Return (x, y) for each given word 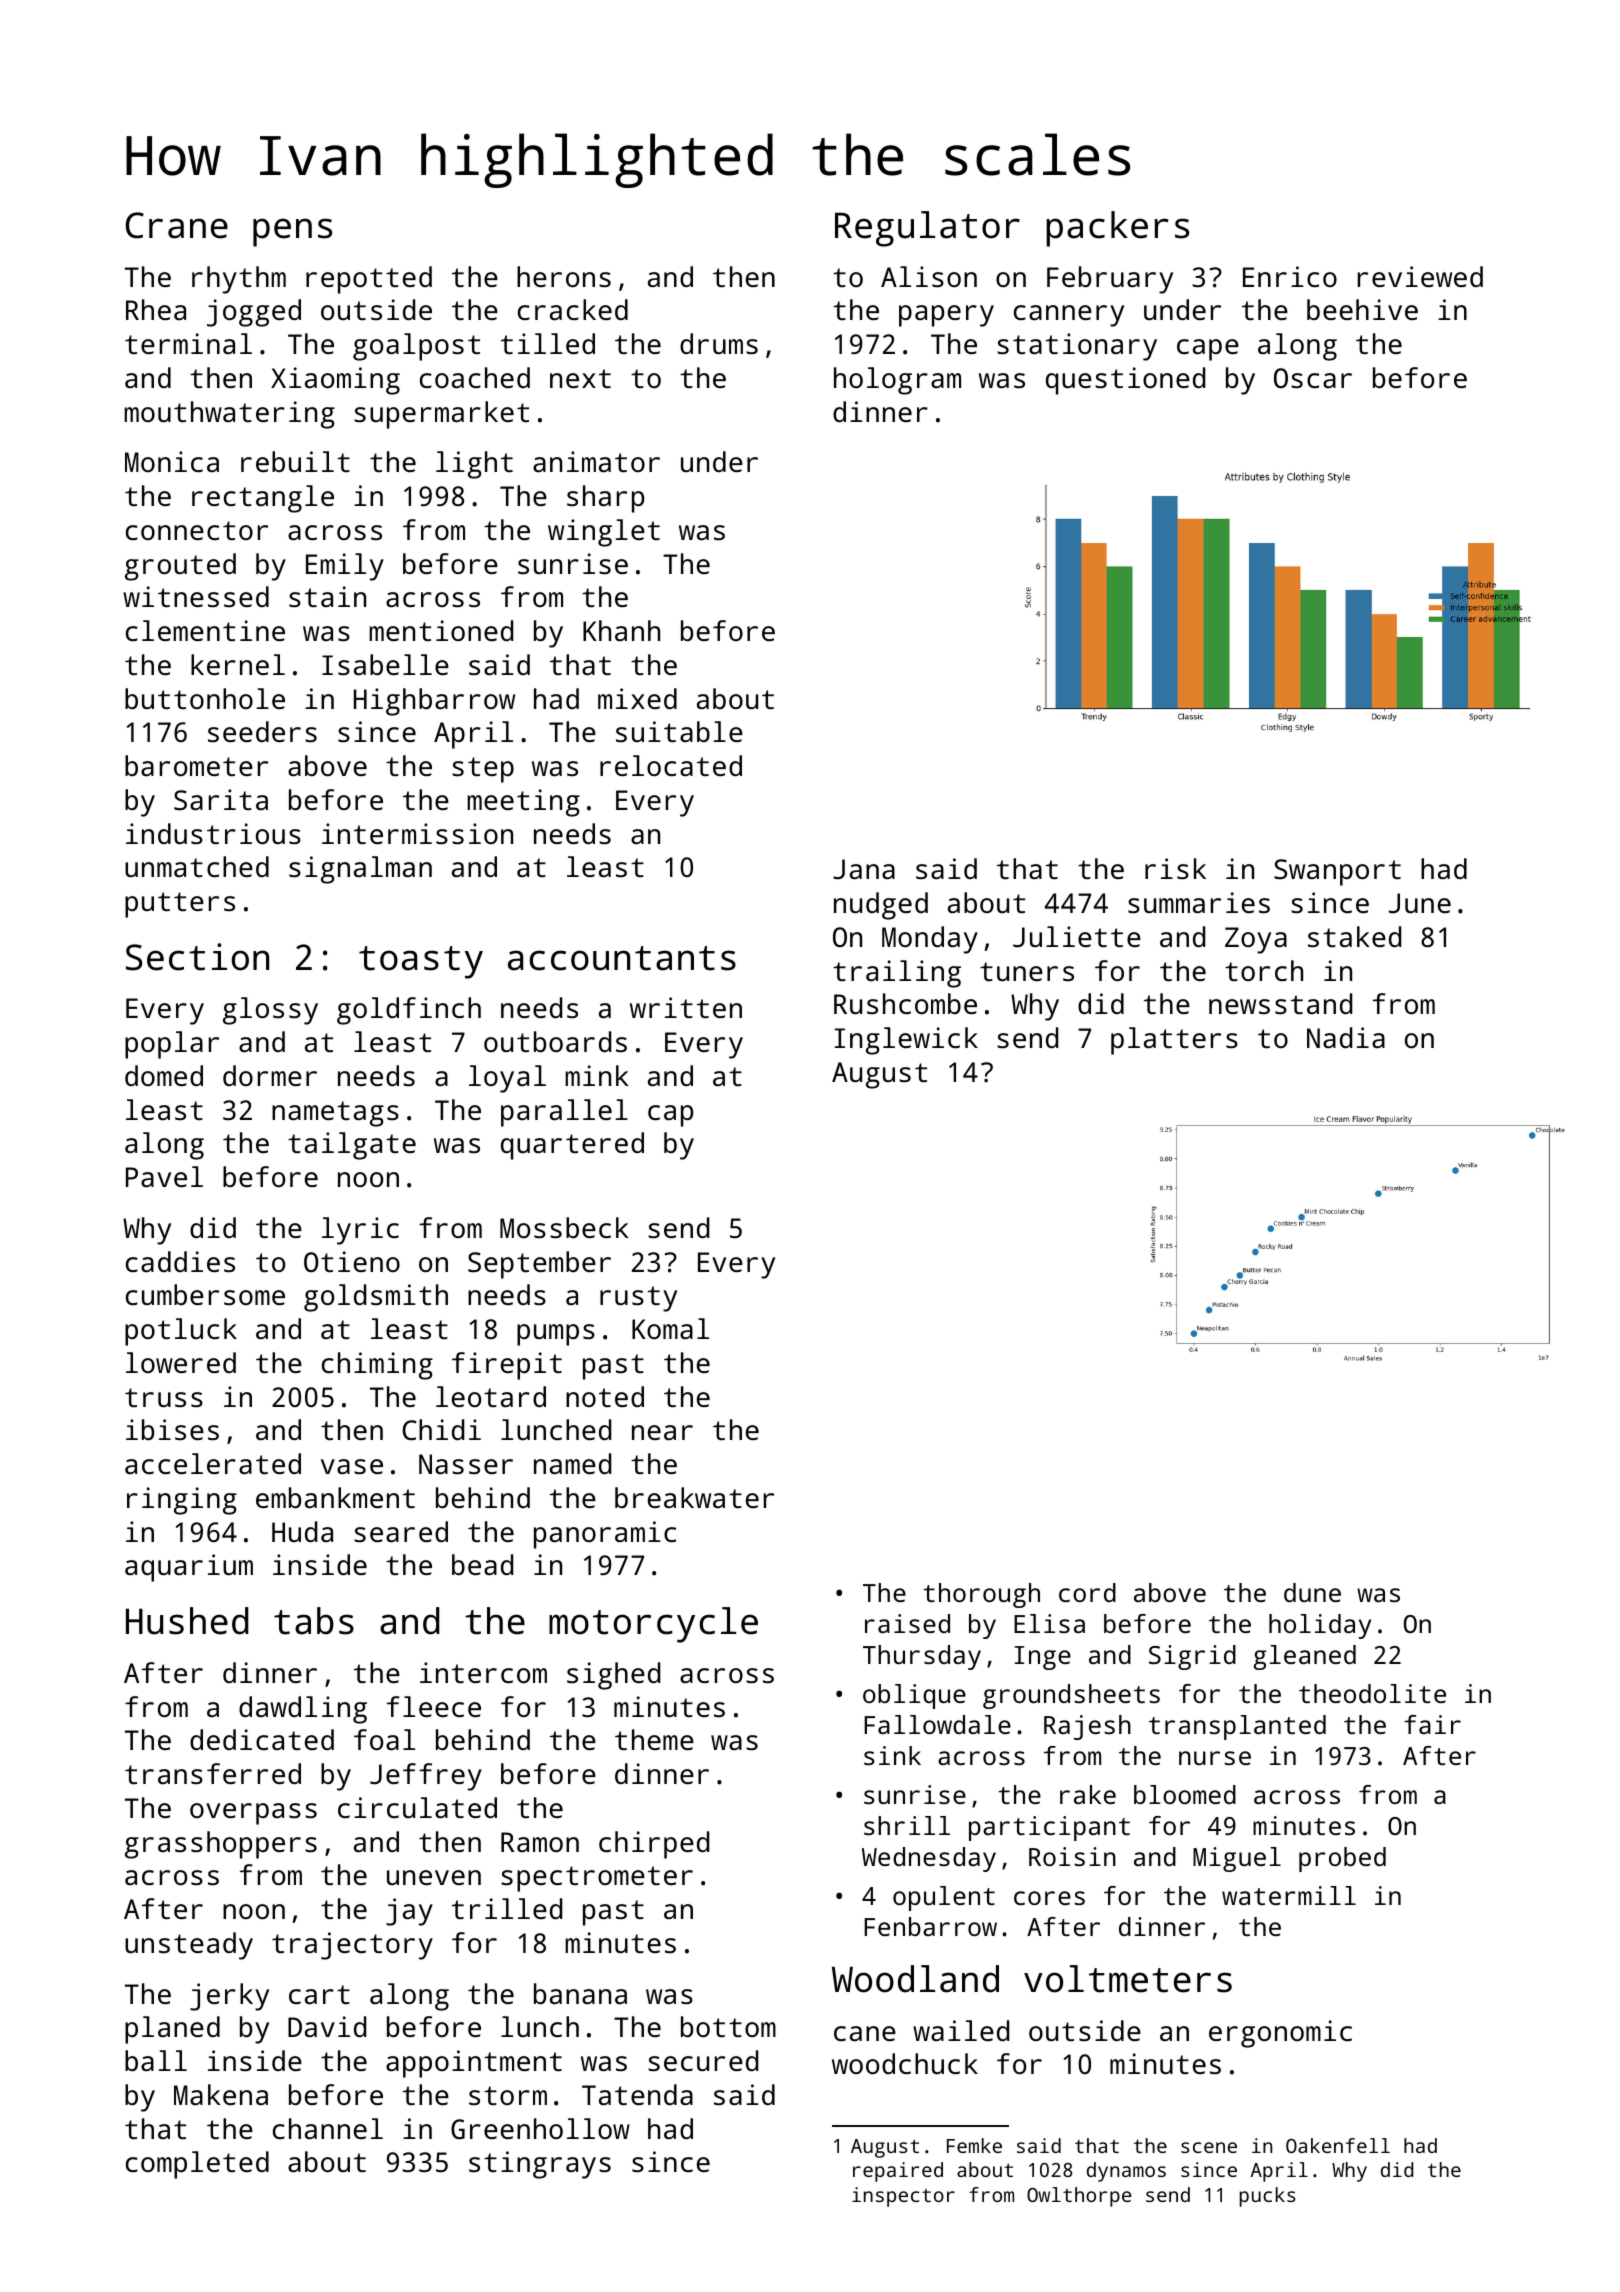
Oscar (1313, 378)
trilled (507, 1908)
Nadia (1346, 1037)
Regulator (927, 229)
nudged (881, 906)
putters (180, 905)
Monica (172, 461)
